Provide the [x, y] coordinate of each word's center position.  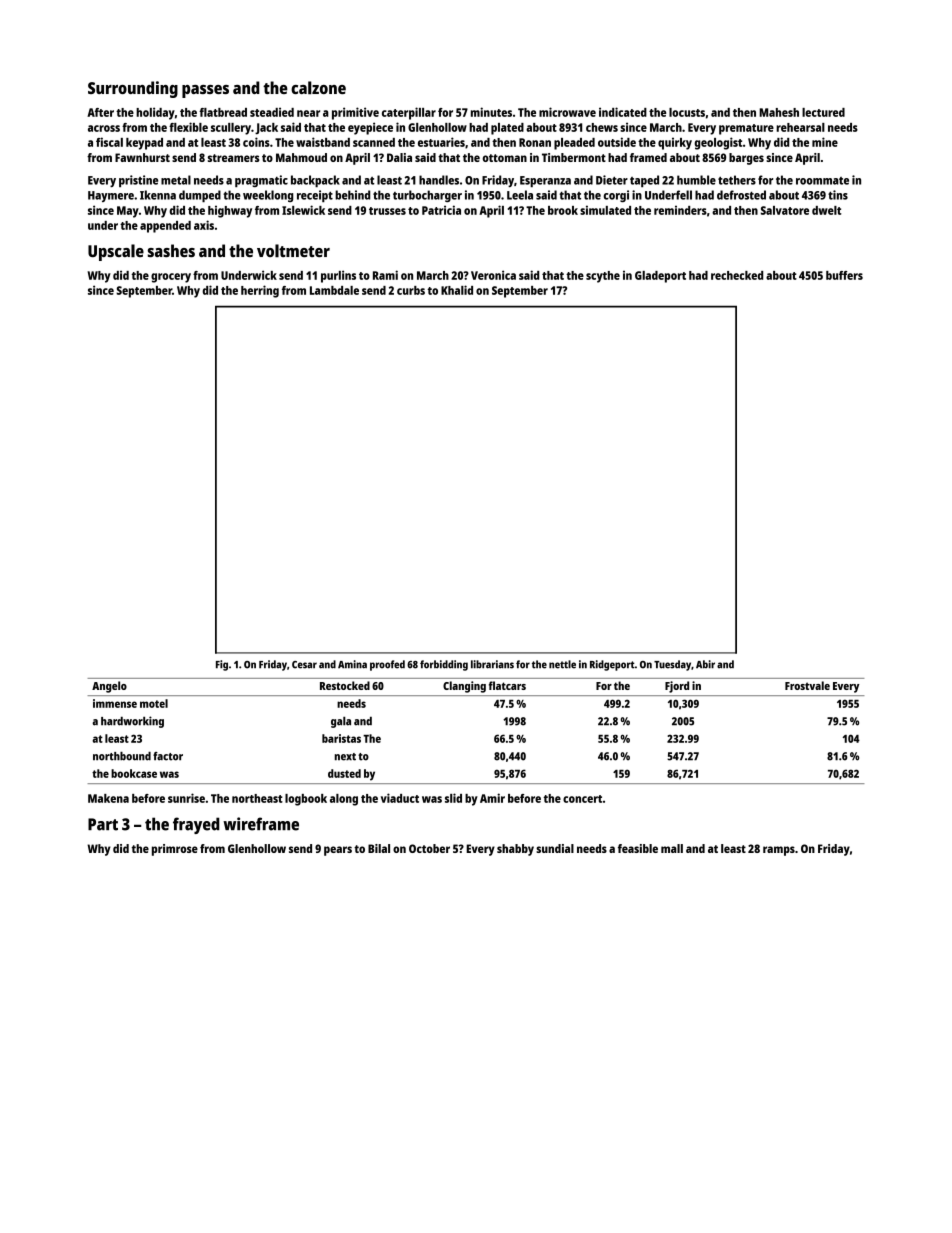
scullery [231, 129]
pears [338, 851]
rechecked [737, 275]
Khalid [457, 290]
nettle [562, 664]
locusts [687, 112]
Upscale [116, 252]
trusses [387, 211]
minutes [491, 112]
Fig [222, 665]
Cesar [304, 665]
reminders [680, 210]
